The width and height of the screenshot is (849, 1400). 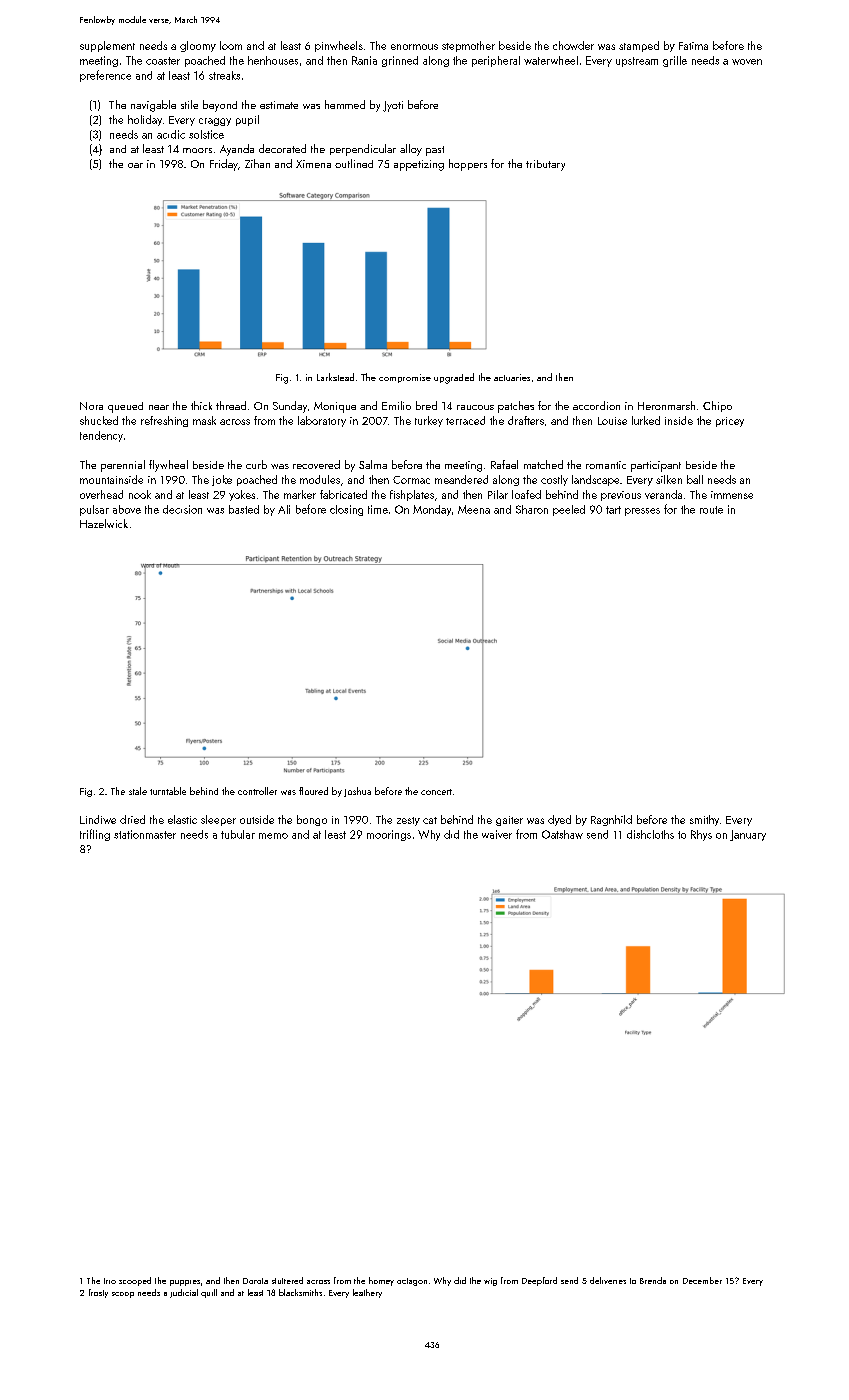 I want to click on turntable, so click(x=168, y=791).
